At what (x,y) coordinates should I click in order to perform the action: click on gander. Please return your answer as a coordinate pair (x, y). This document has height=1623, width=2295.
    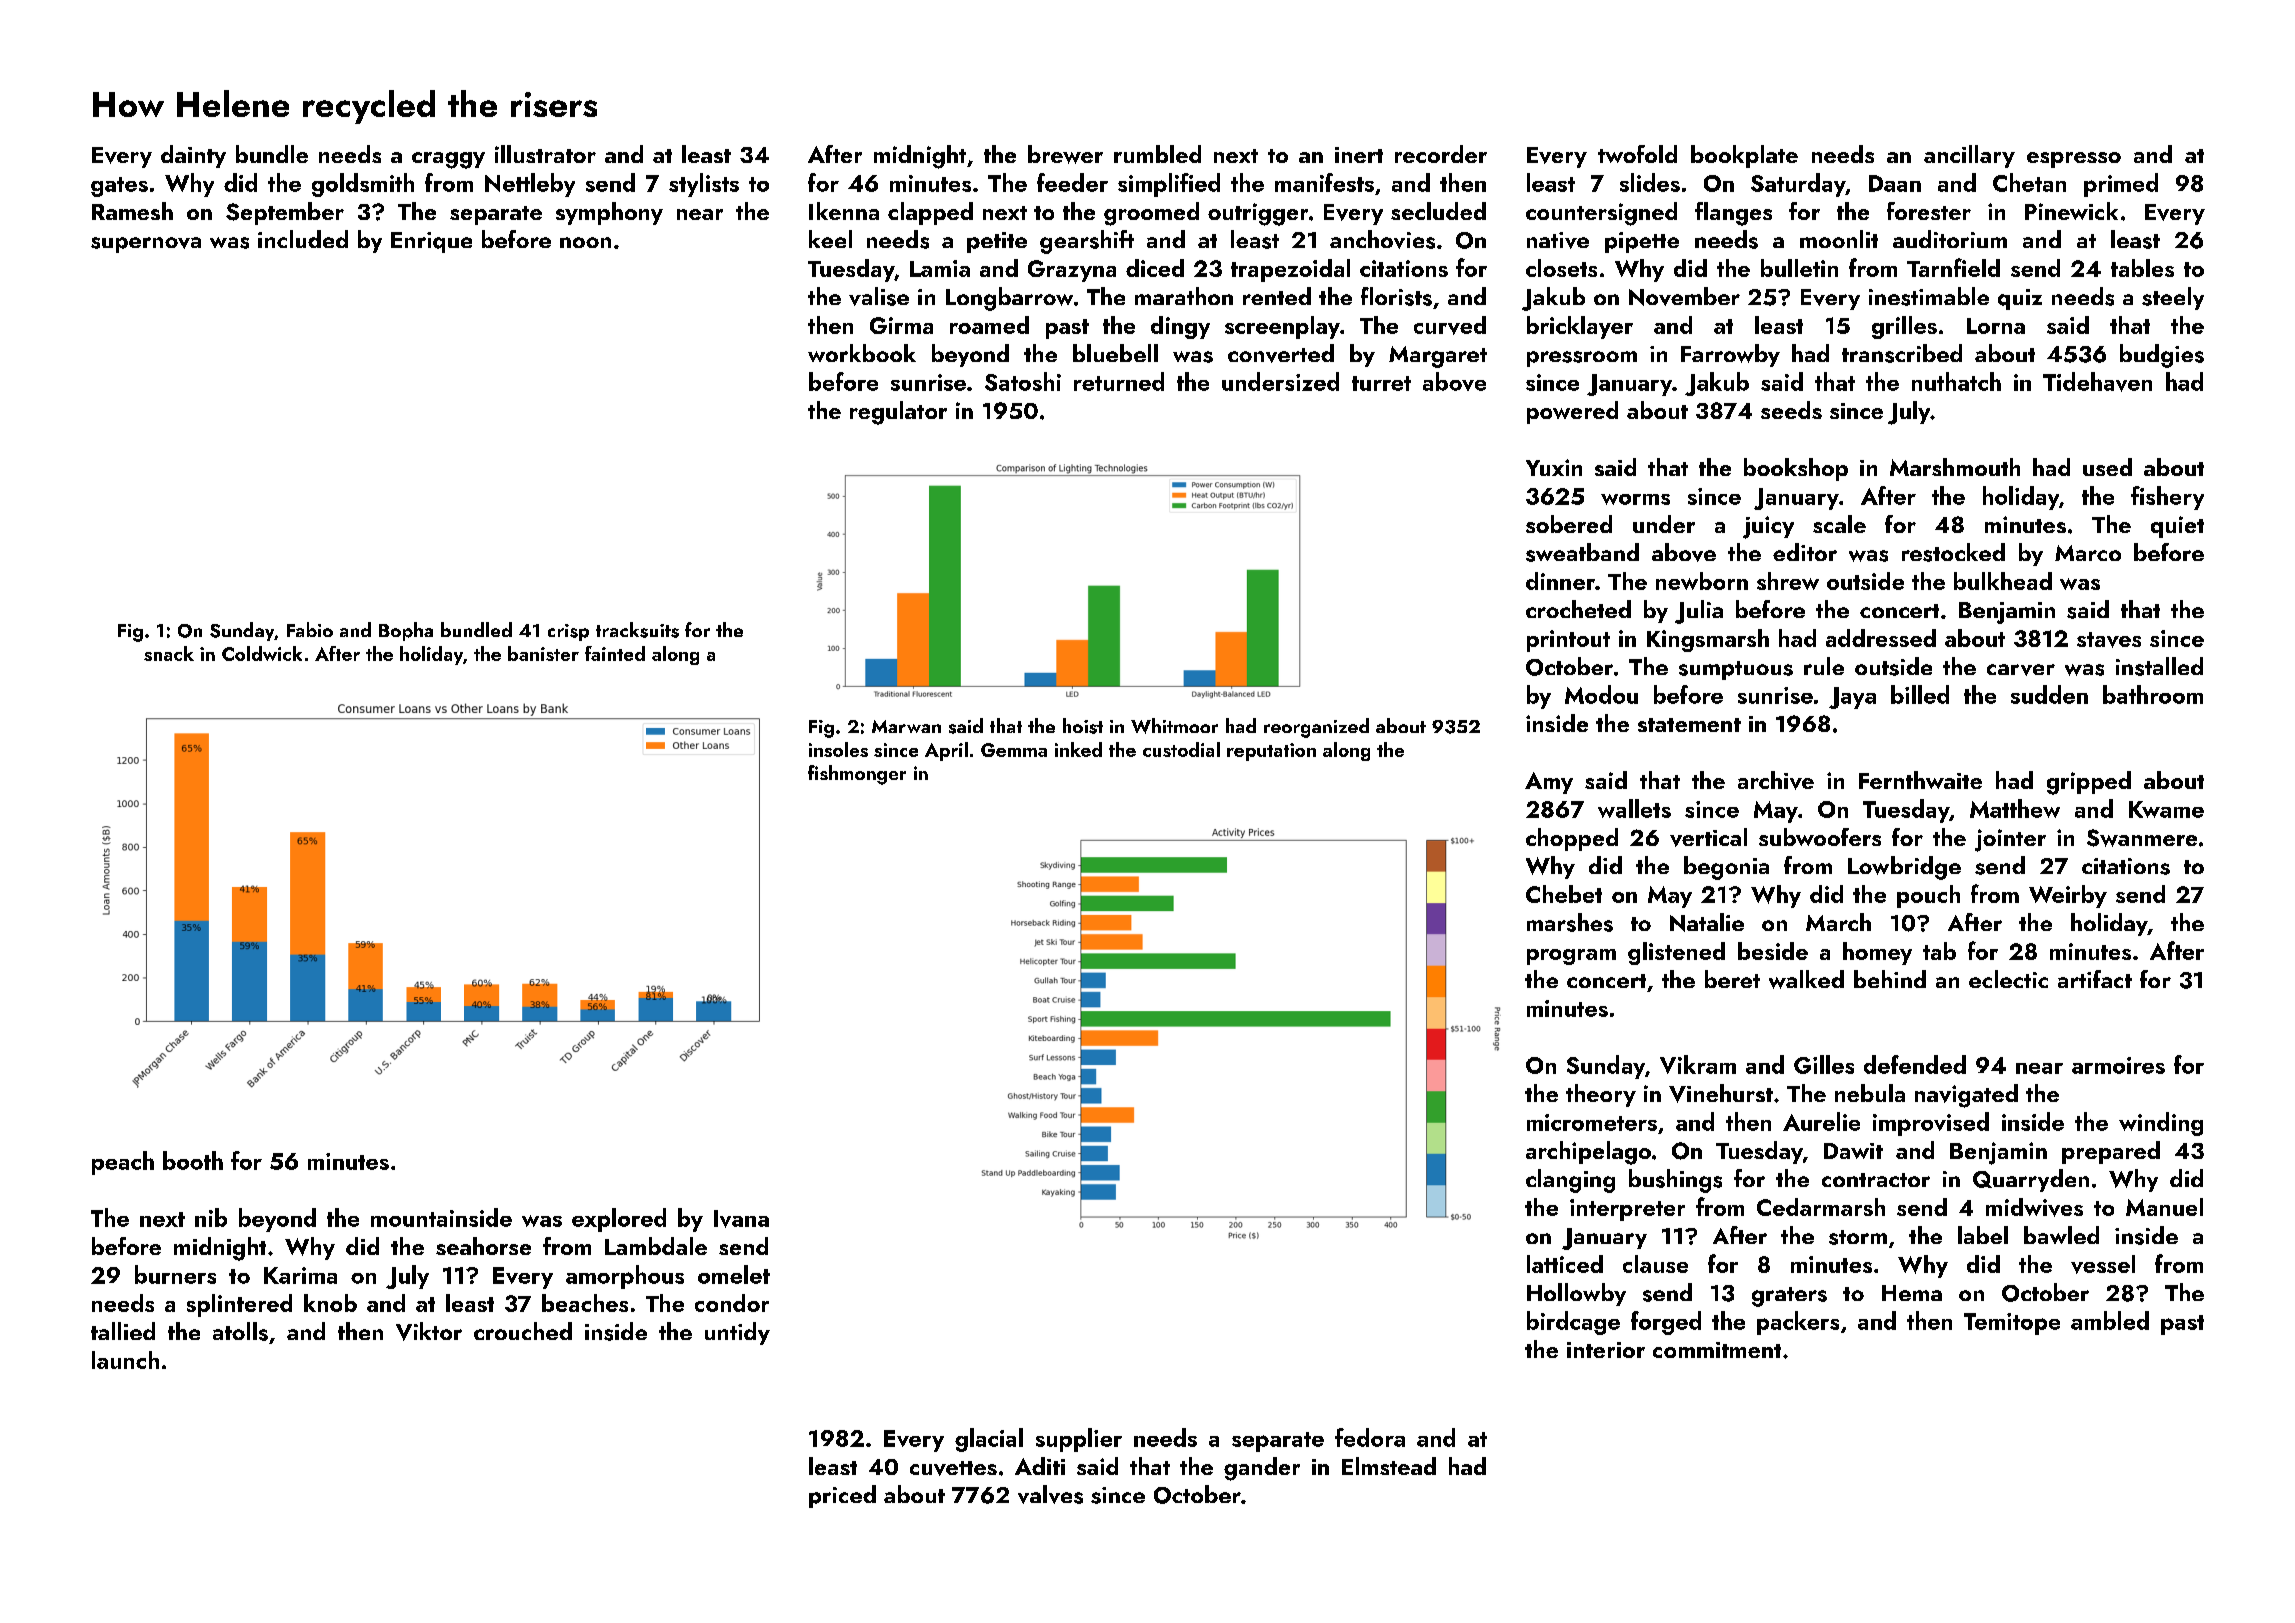
    Looking at the image, I should click on (1262, 1469).
